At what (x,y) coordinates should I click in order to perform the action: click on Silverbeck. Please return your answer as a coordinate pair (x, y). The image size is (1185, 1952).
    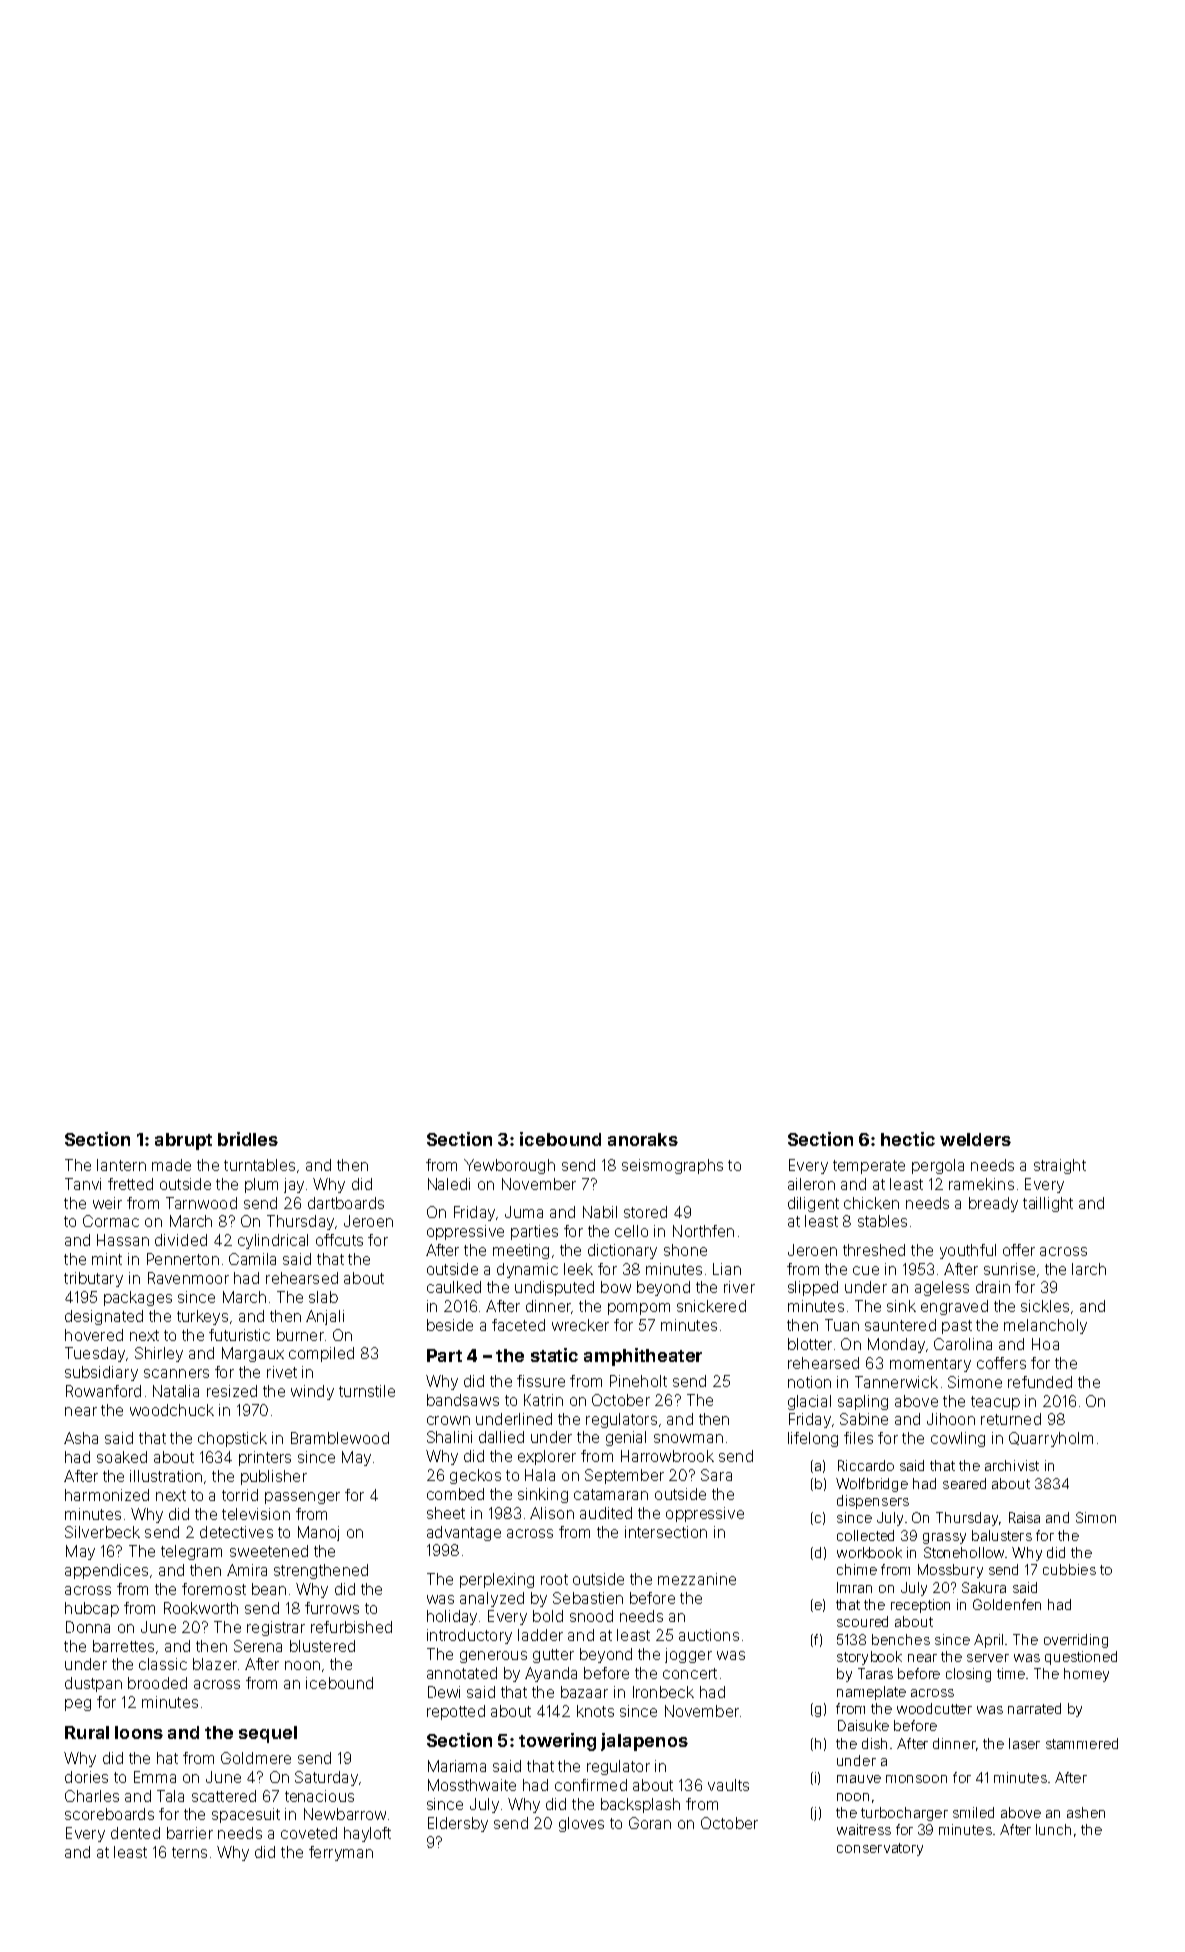
    Looking at the image, I should click on (102, 1532).
